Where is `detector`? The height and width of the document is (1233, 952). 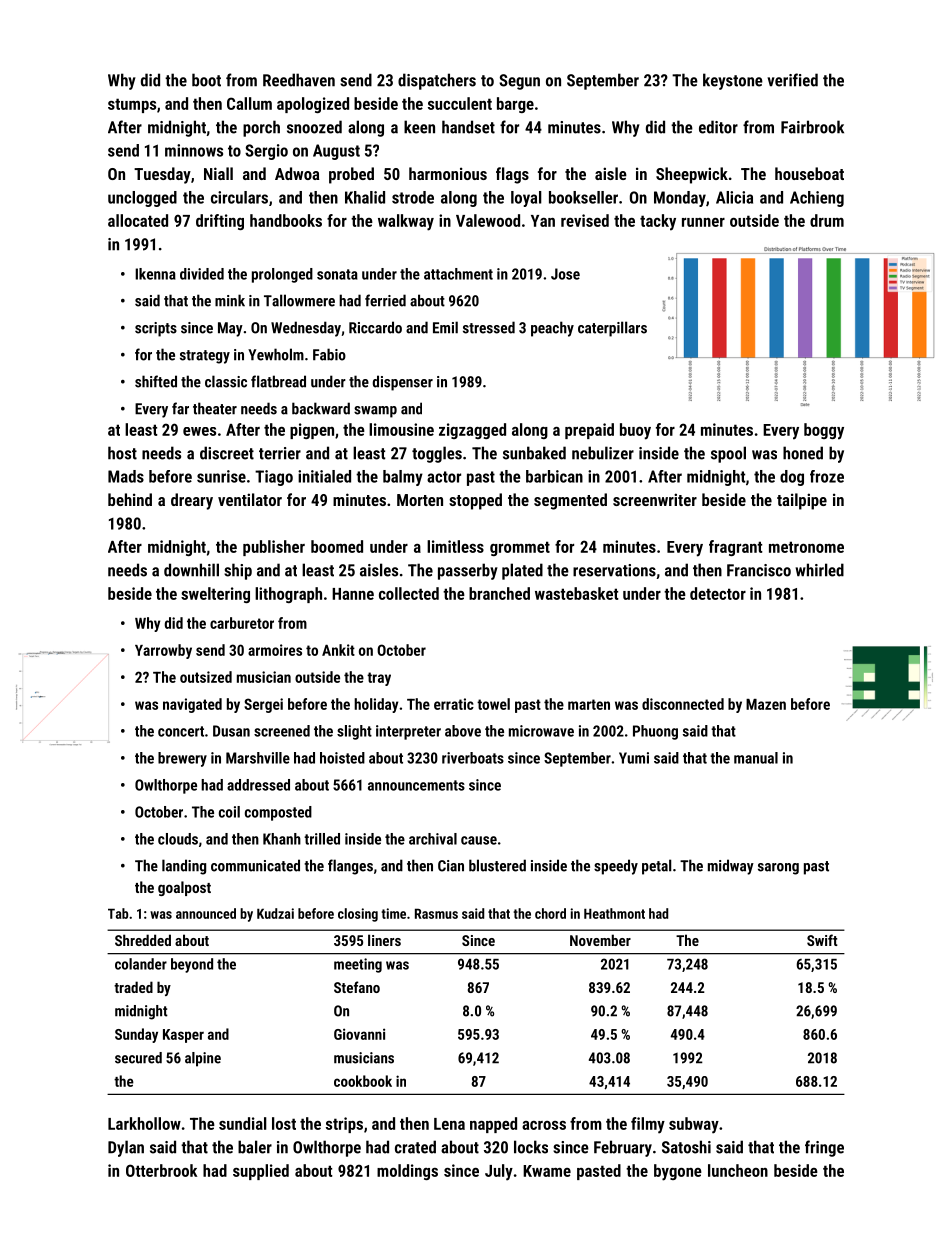
detector is located at coordinates (718, 593).
